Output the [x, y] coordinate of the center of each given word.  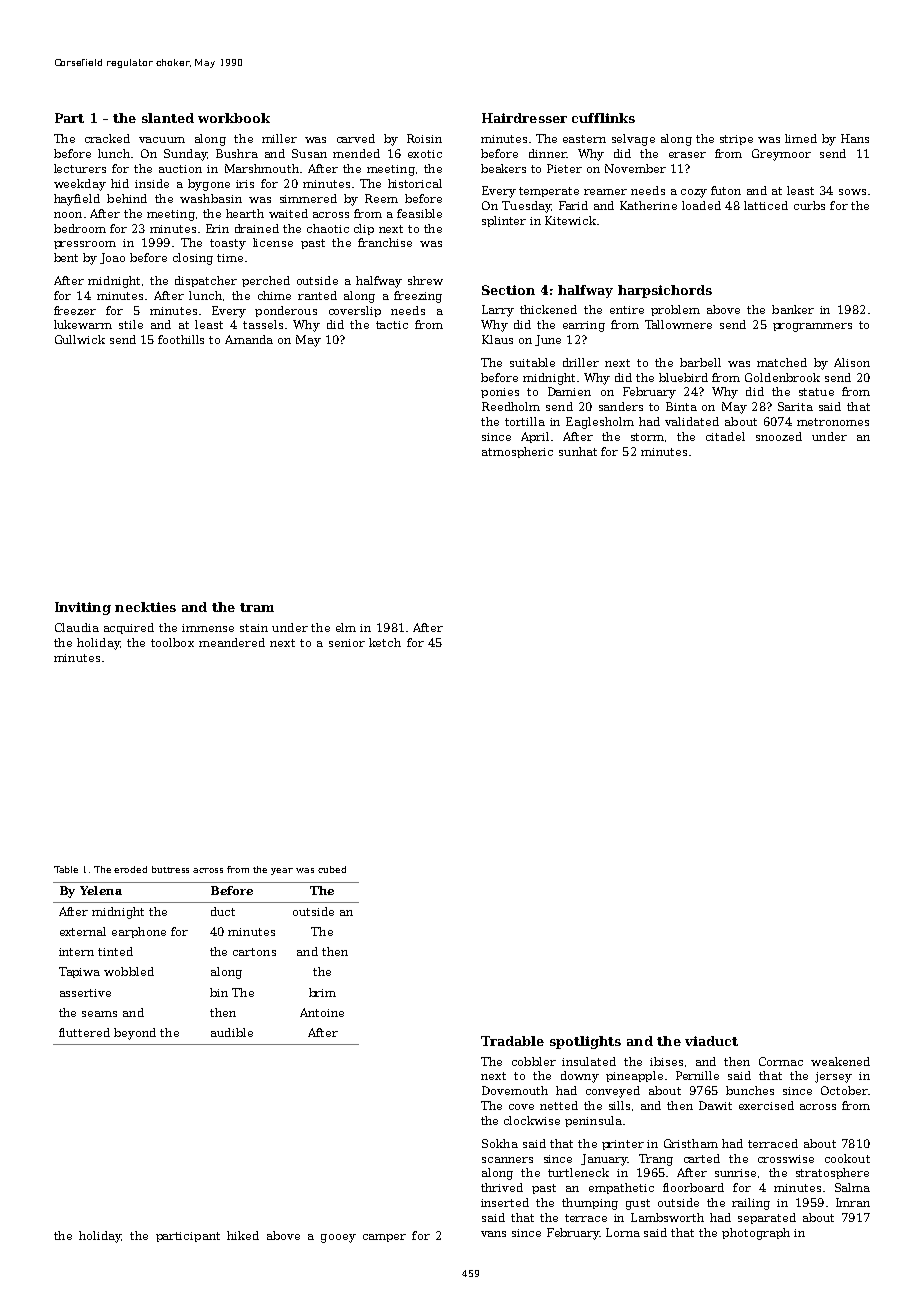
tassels [263, 324]
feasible [419, 213]
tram [257, 607]
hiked [243, 1235]
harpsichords [665, 291]
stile [131, 324]
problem [675, 310]
